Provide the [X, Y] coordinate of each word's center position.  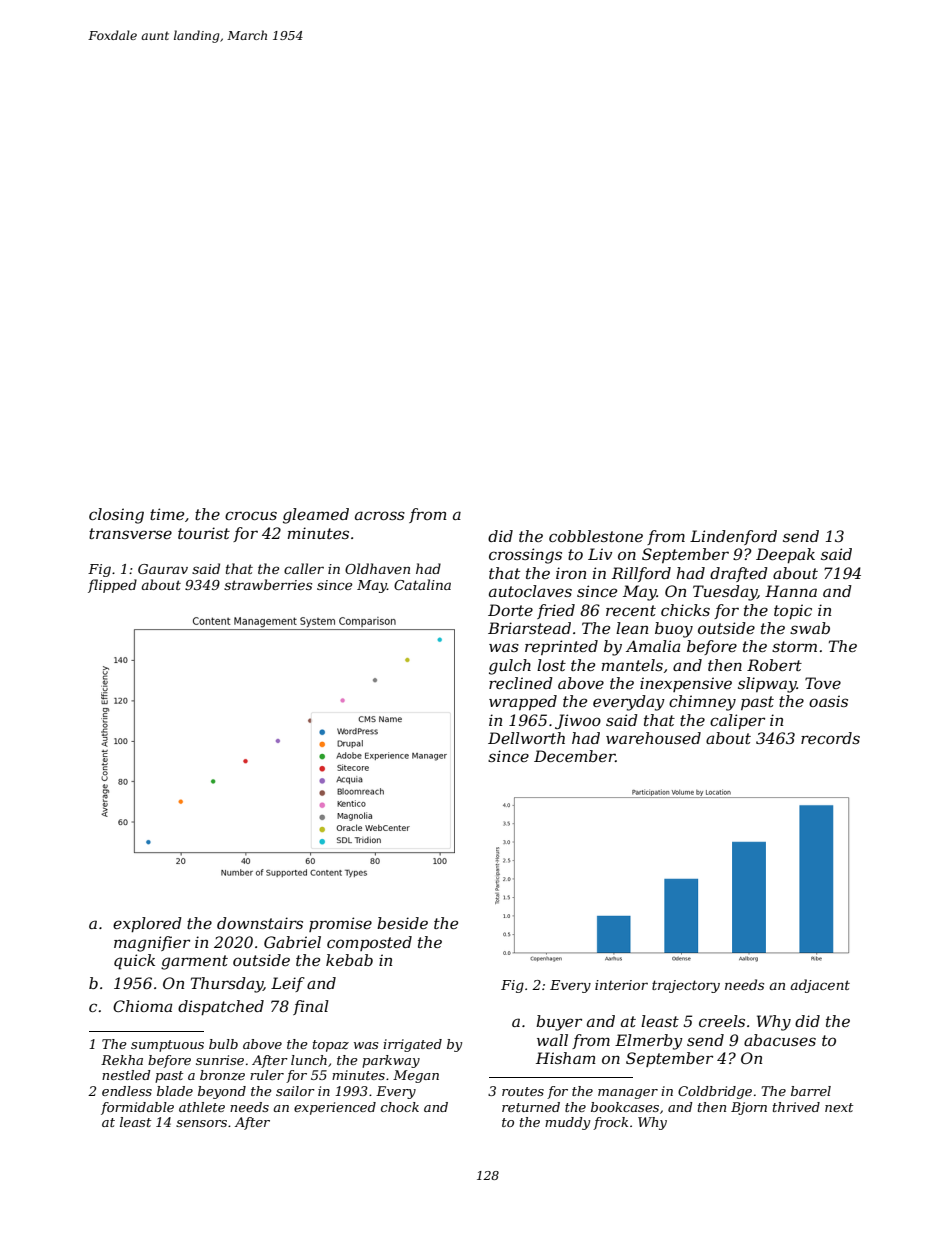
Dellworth [526, 738]
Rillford [641, 574]
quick [134, 962]
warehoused [653, 738]
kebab [349, 960]
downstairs [260, 923]
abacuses [780, 1040]
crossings [525, 556]
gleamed [316, 516]
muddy [567, 1123]
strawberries [268, 584]
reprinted [561, 647]
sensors [201, 1123]
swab [810, 628]
